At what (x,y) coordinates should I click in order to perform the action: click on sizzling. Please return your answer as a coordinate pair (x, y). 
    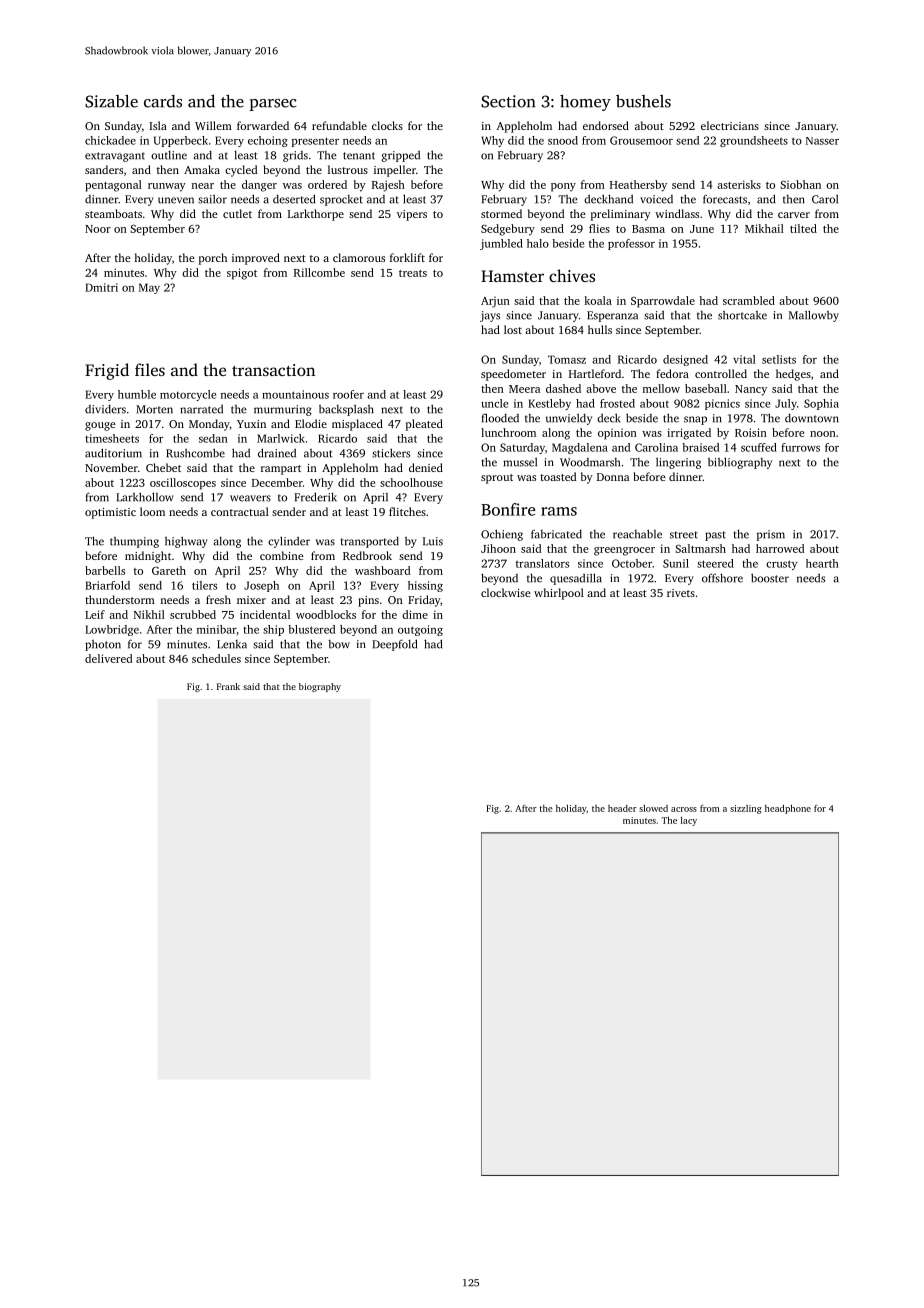
    Looking at the image, I should click on (746, 809).
